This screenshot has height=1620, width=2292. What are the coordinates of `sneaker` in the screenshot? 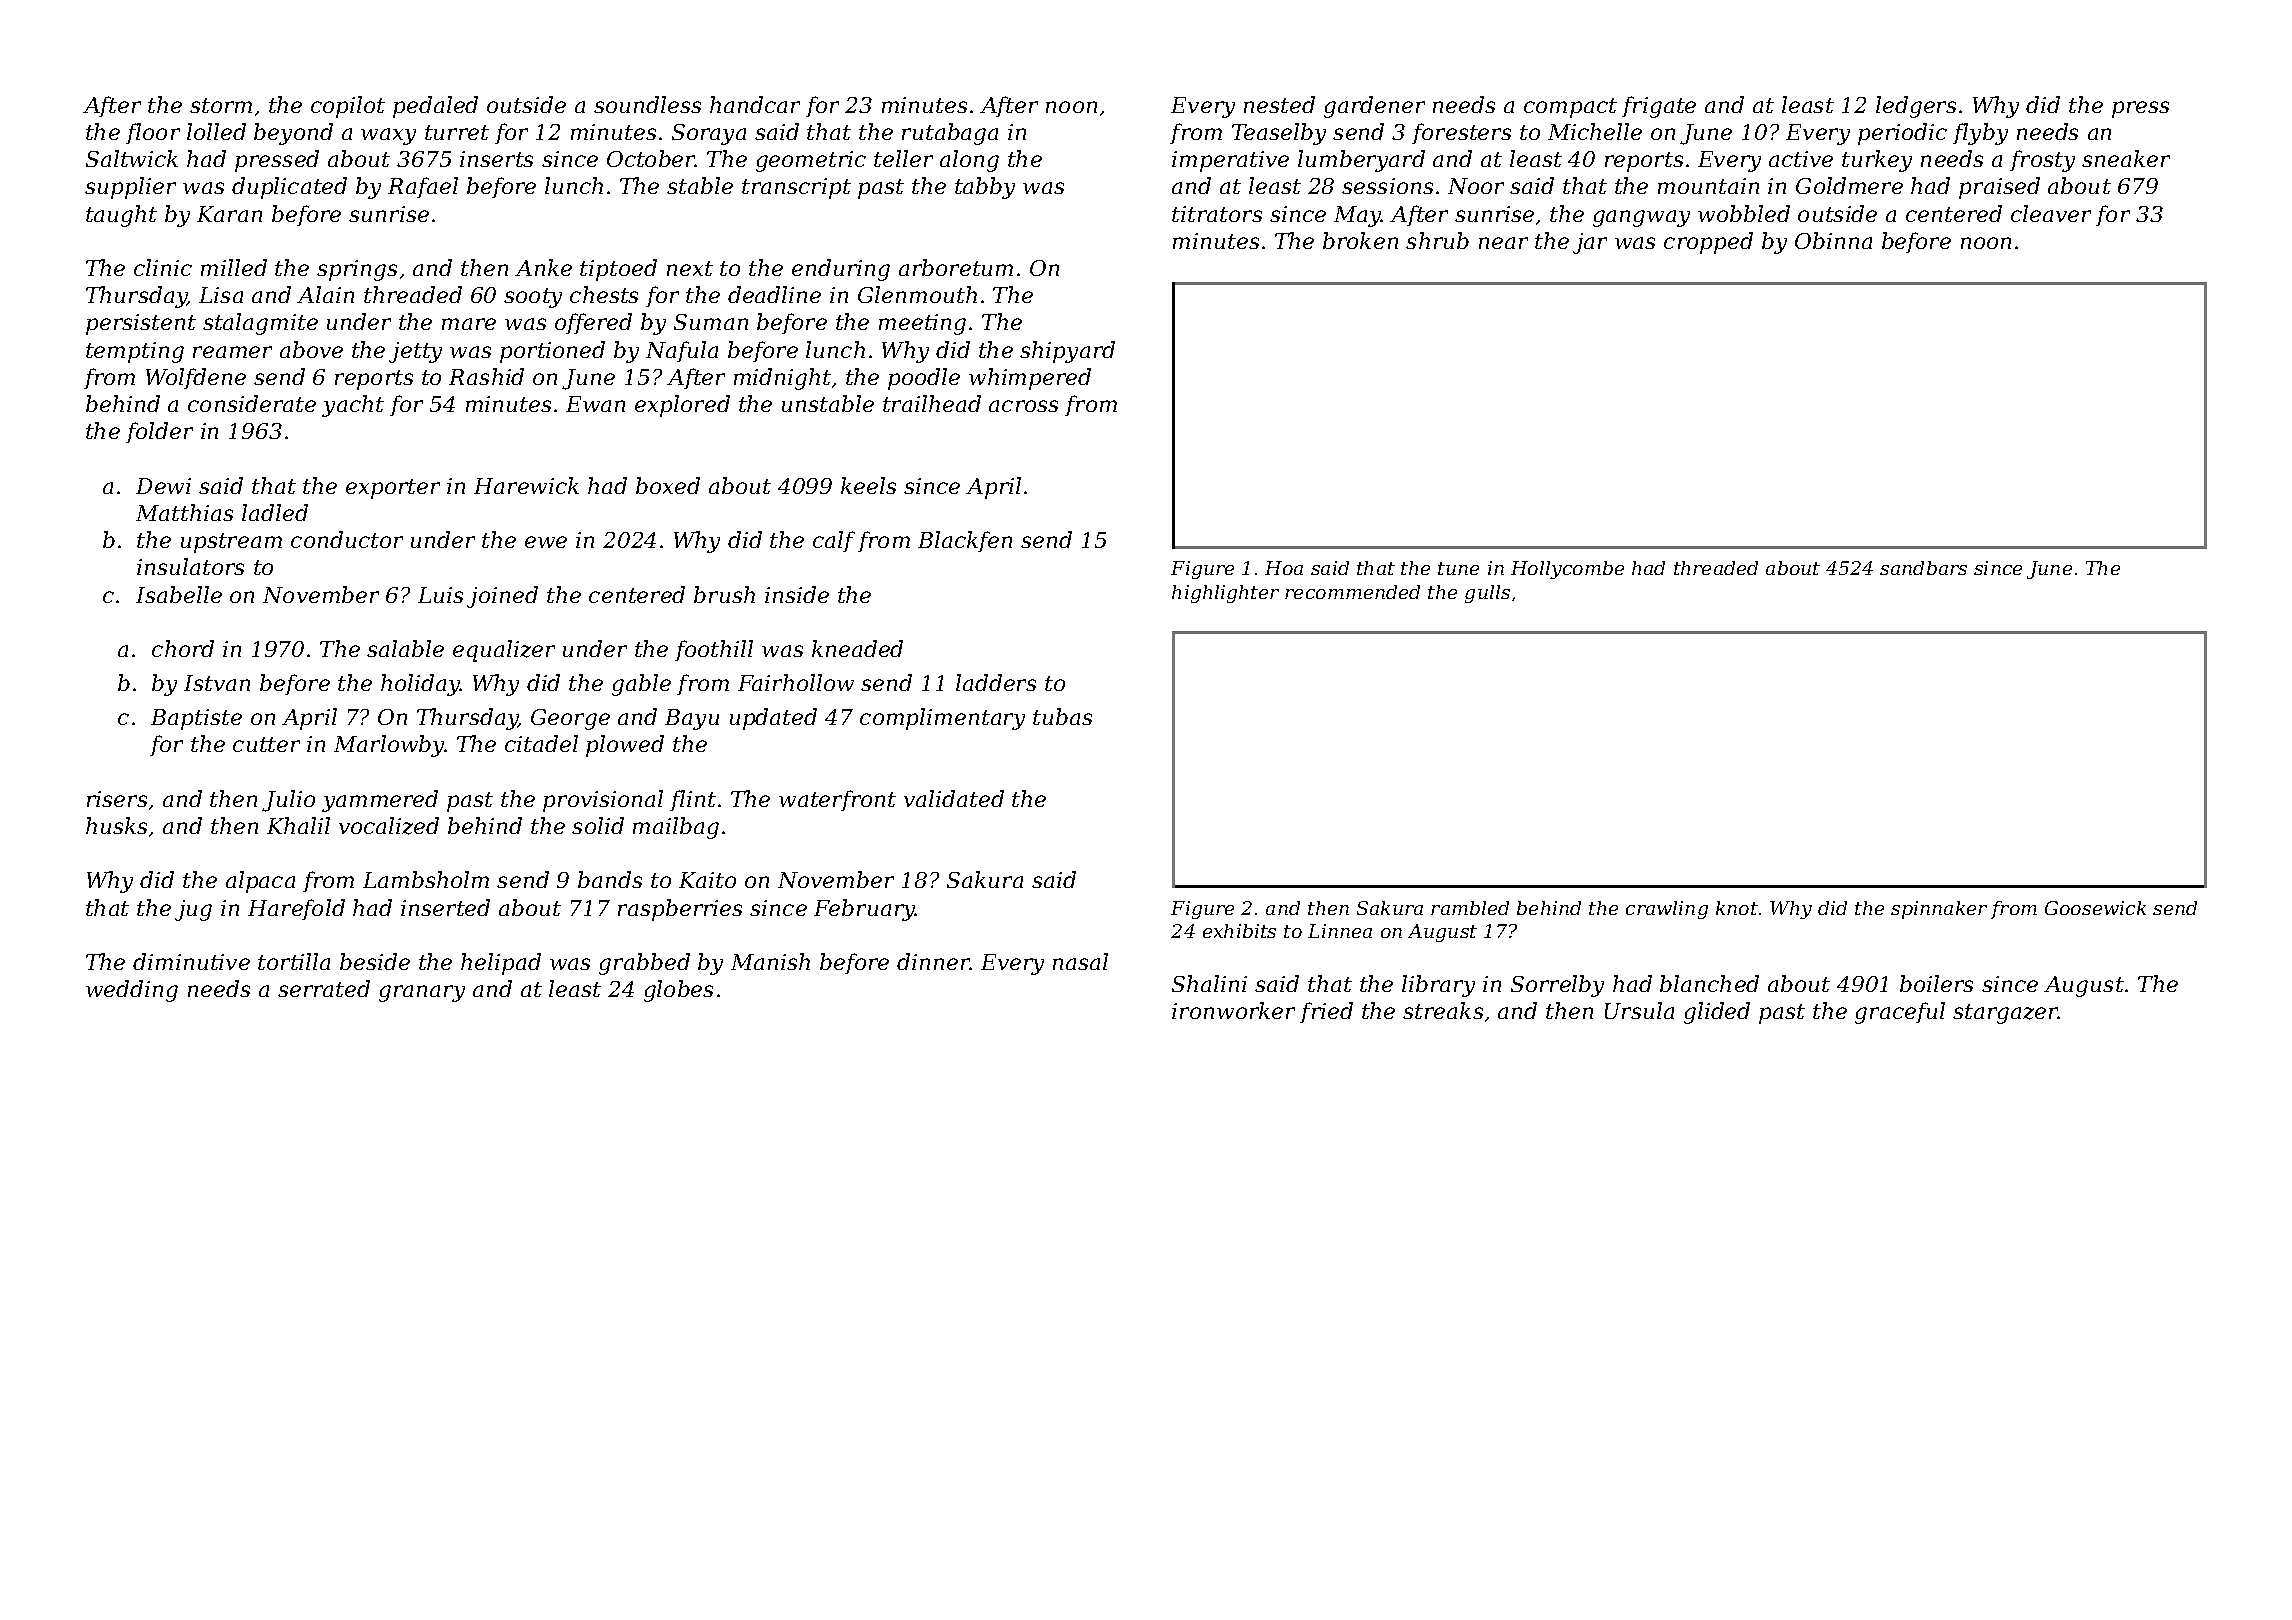 It's located at (2126, 158).
